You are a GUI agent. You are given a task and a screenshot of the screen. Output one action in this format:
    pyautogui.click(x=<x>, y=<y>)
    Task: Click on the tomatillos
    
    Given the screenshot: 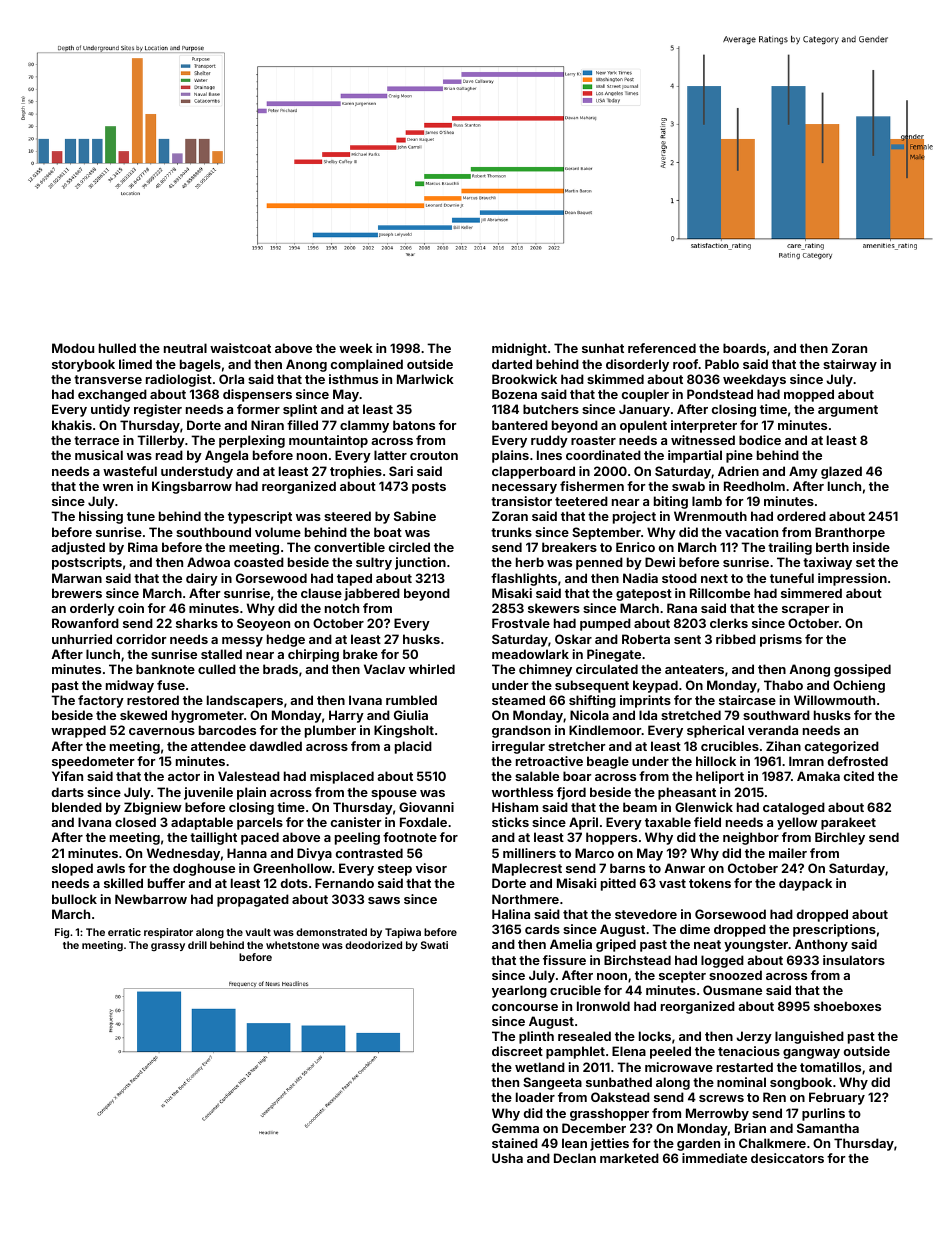 What is the action you would take?
    pyautogui.click(x=830, y=1067)
